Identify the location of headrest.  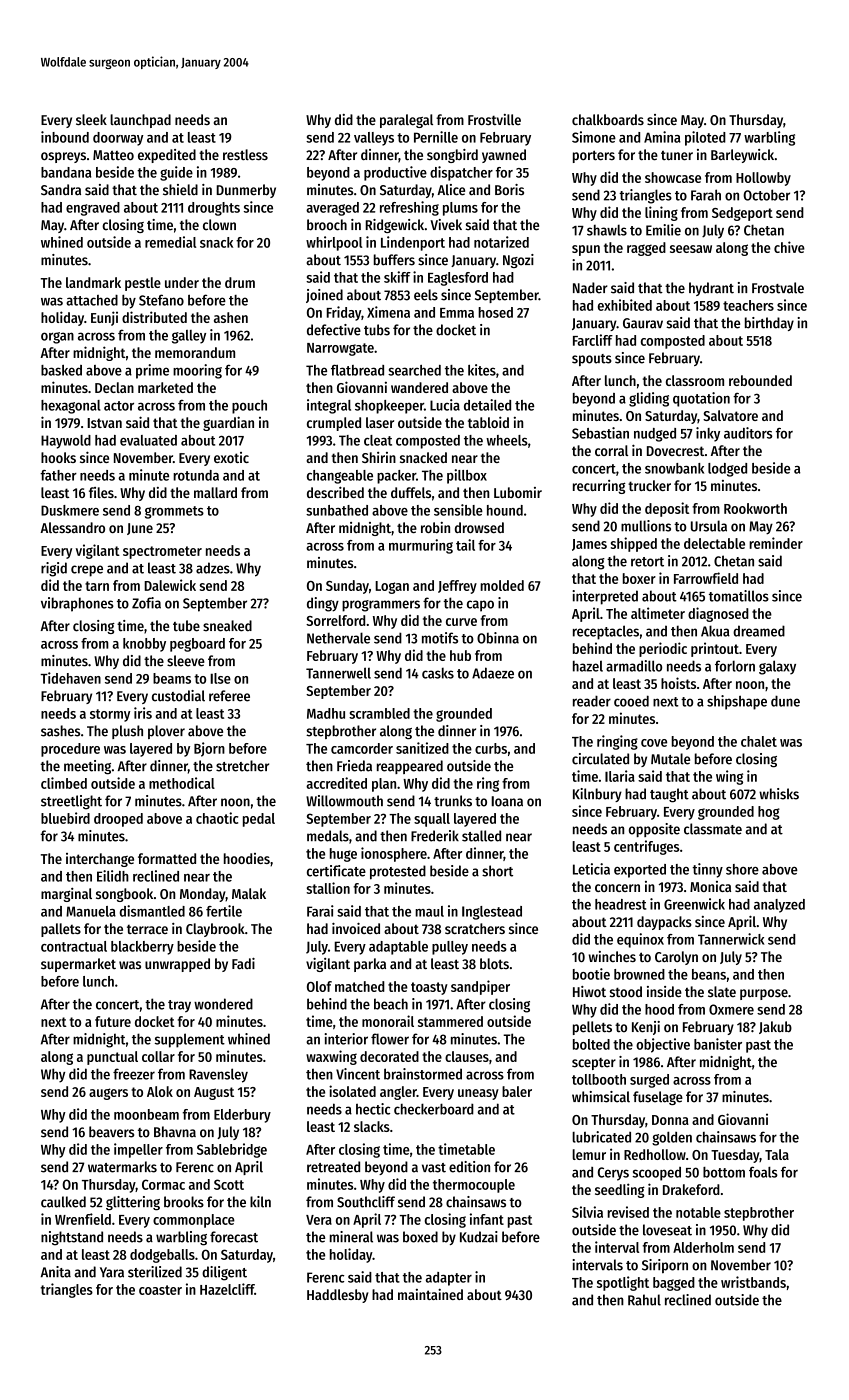
(620, 904).
